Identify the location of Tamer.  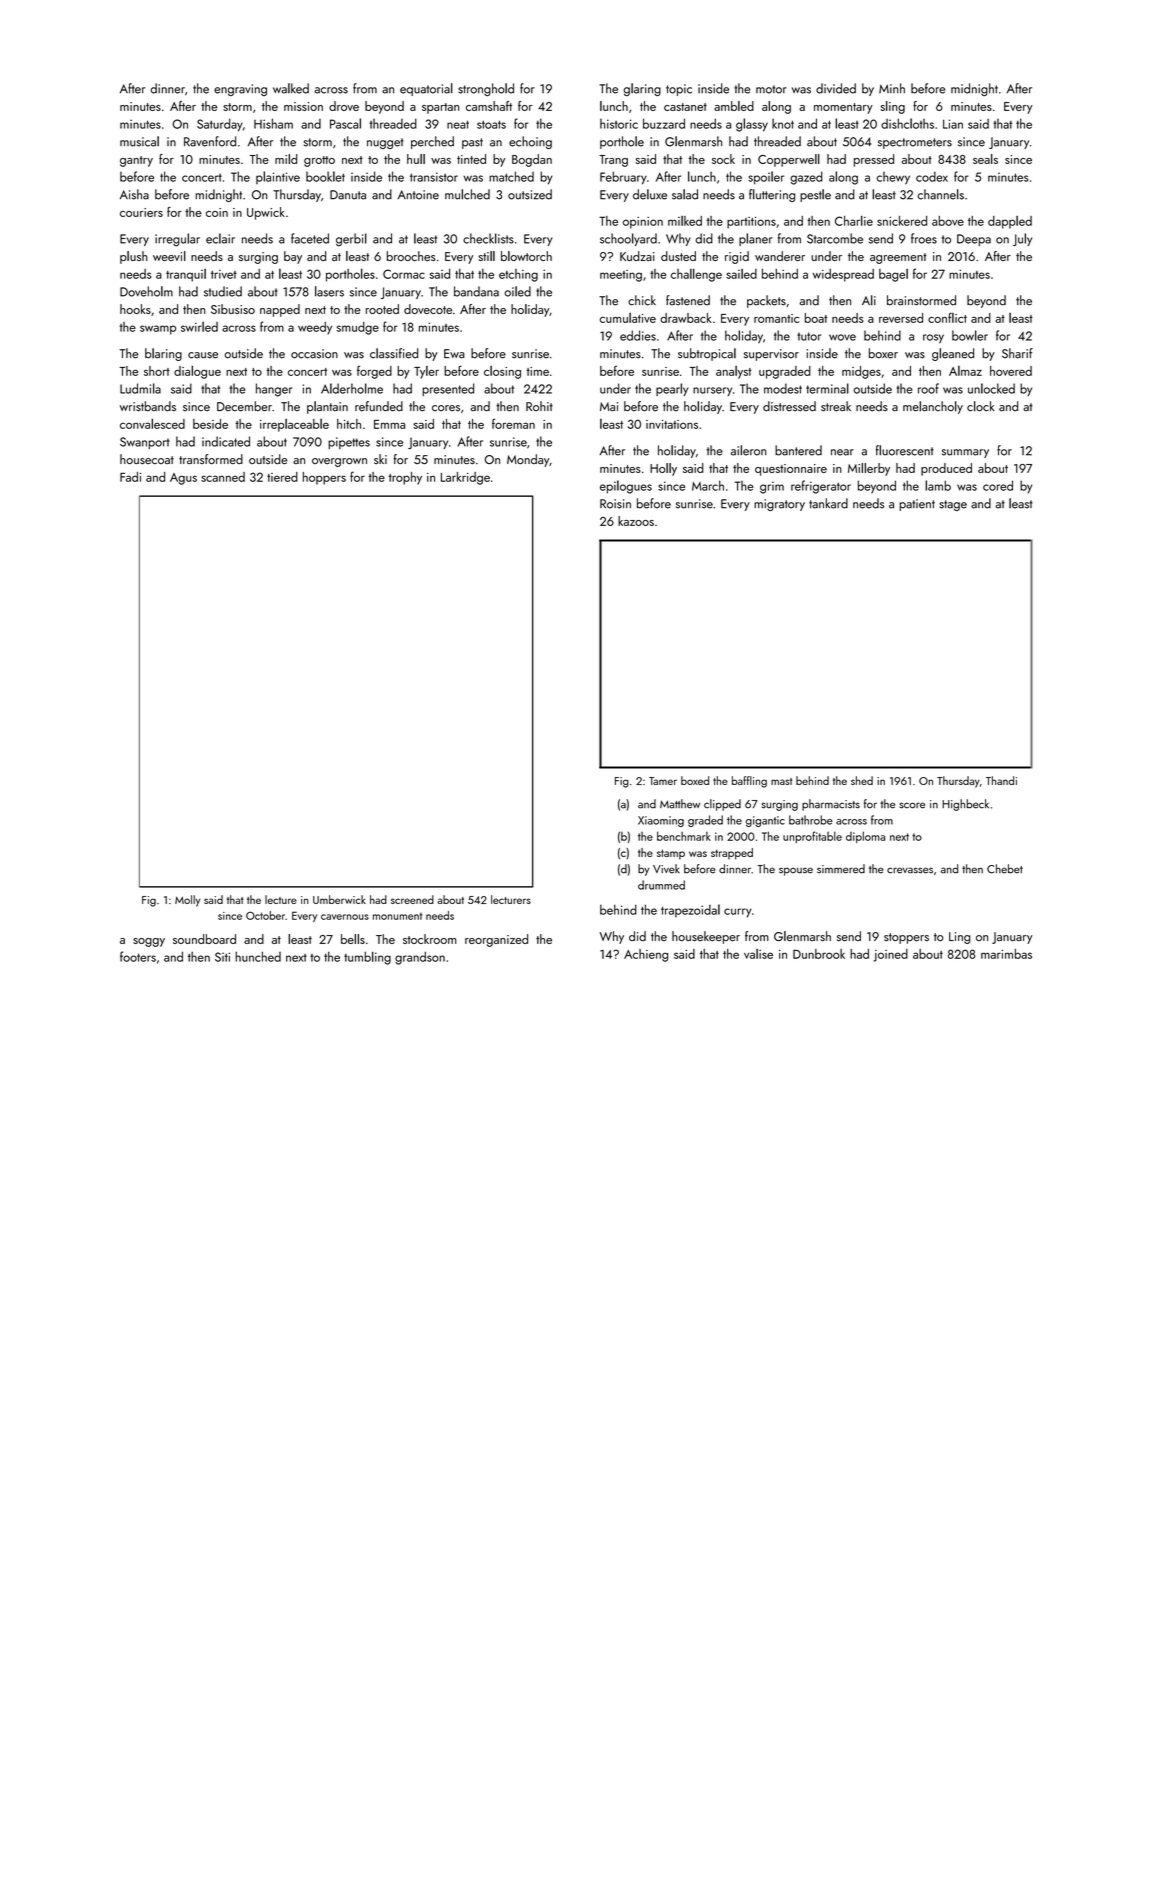
(663, 781).
